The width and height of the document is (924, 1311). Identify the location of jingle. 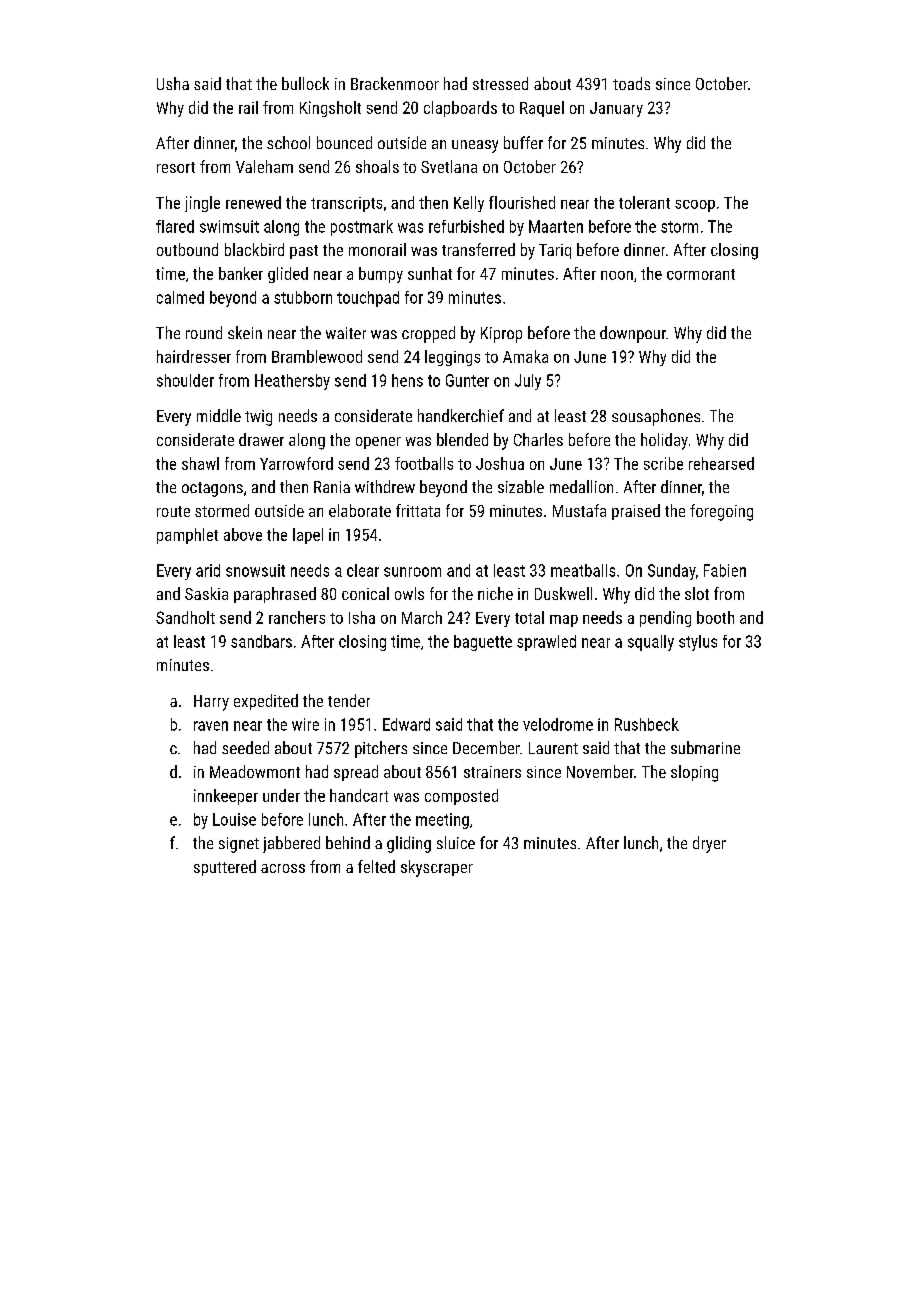
(202, 204).
